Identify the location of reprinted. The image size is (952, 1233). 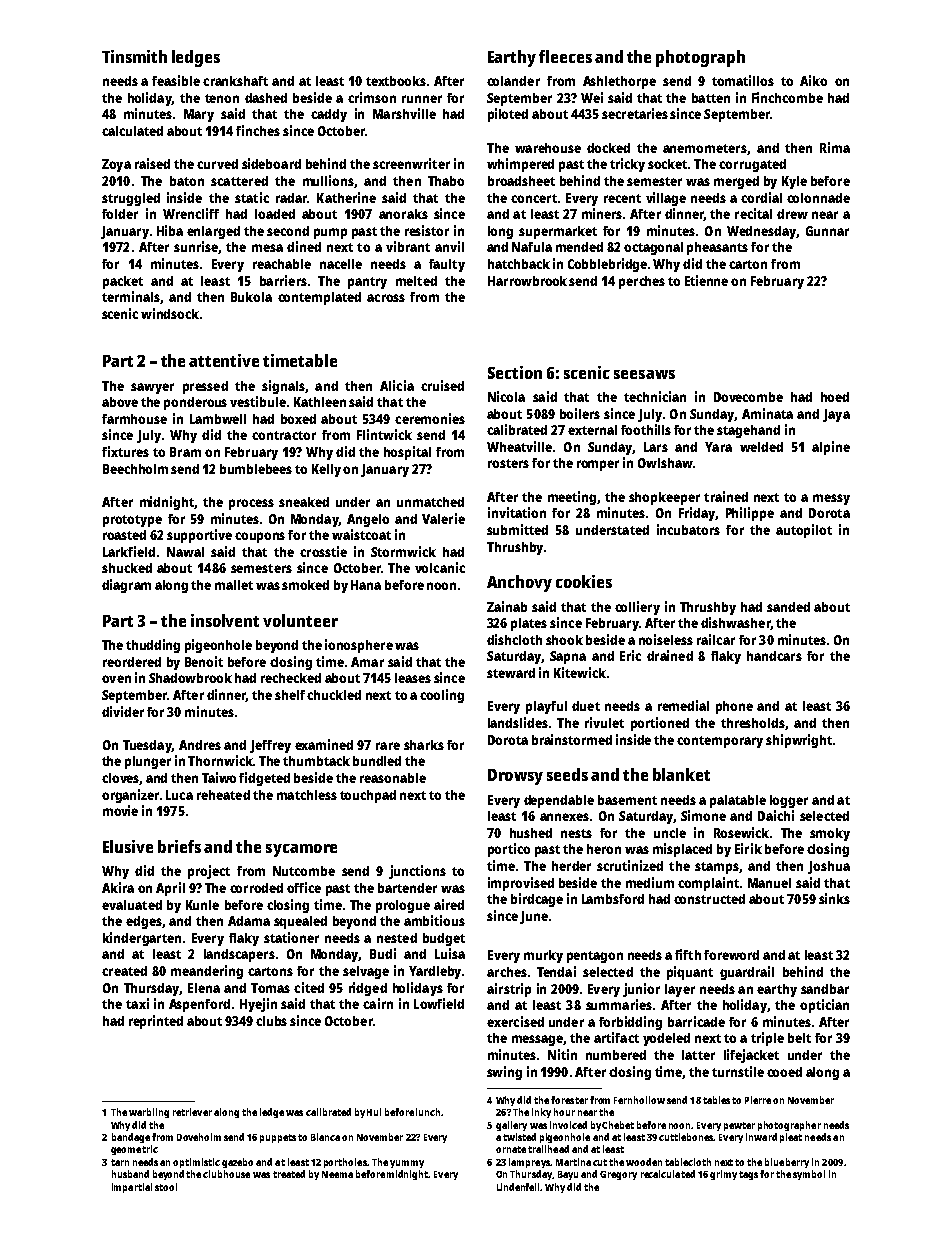
(156, 1022).
